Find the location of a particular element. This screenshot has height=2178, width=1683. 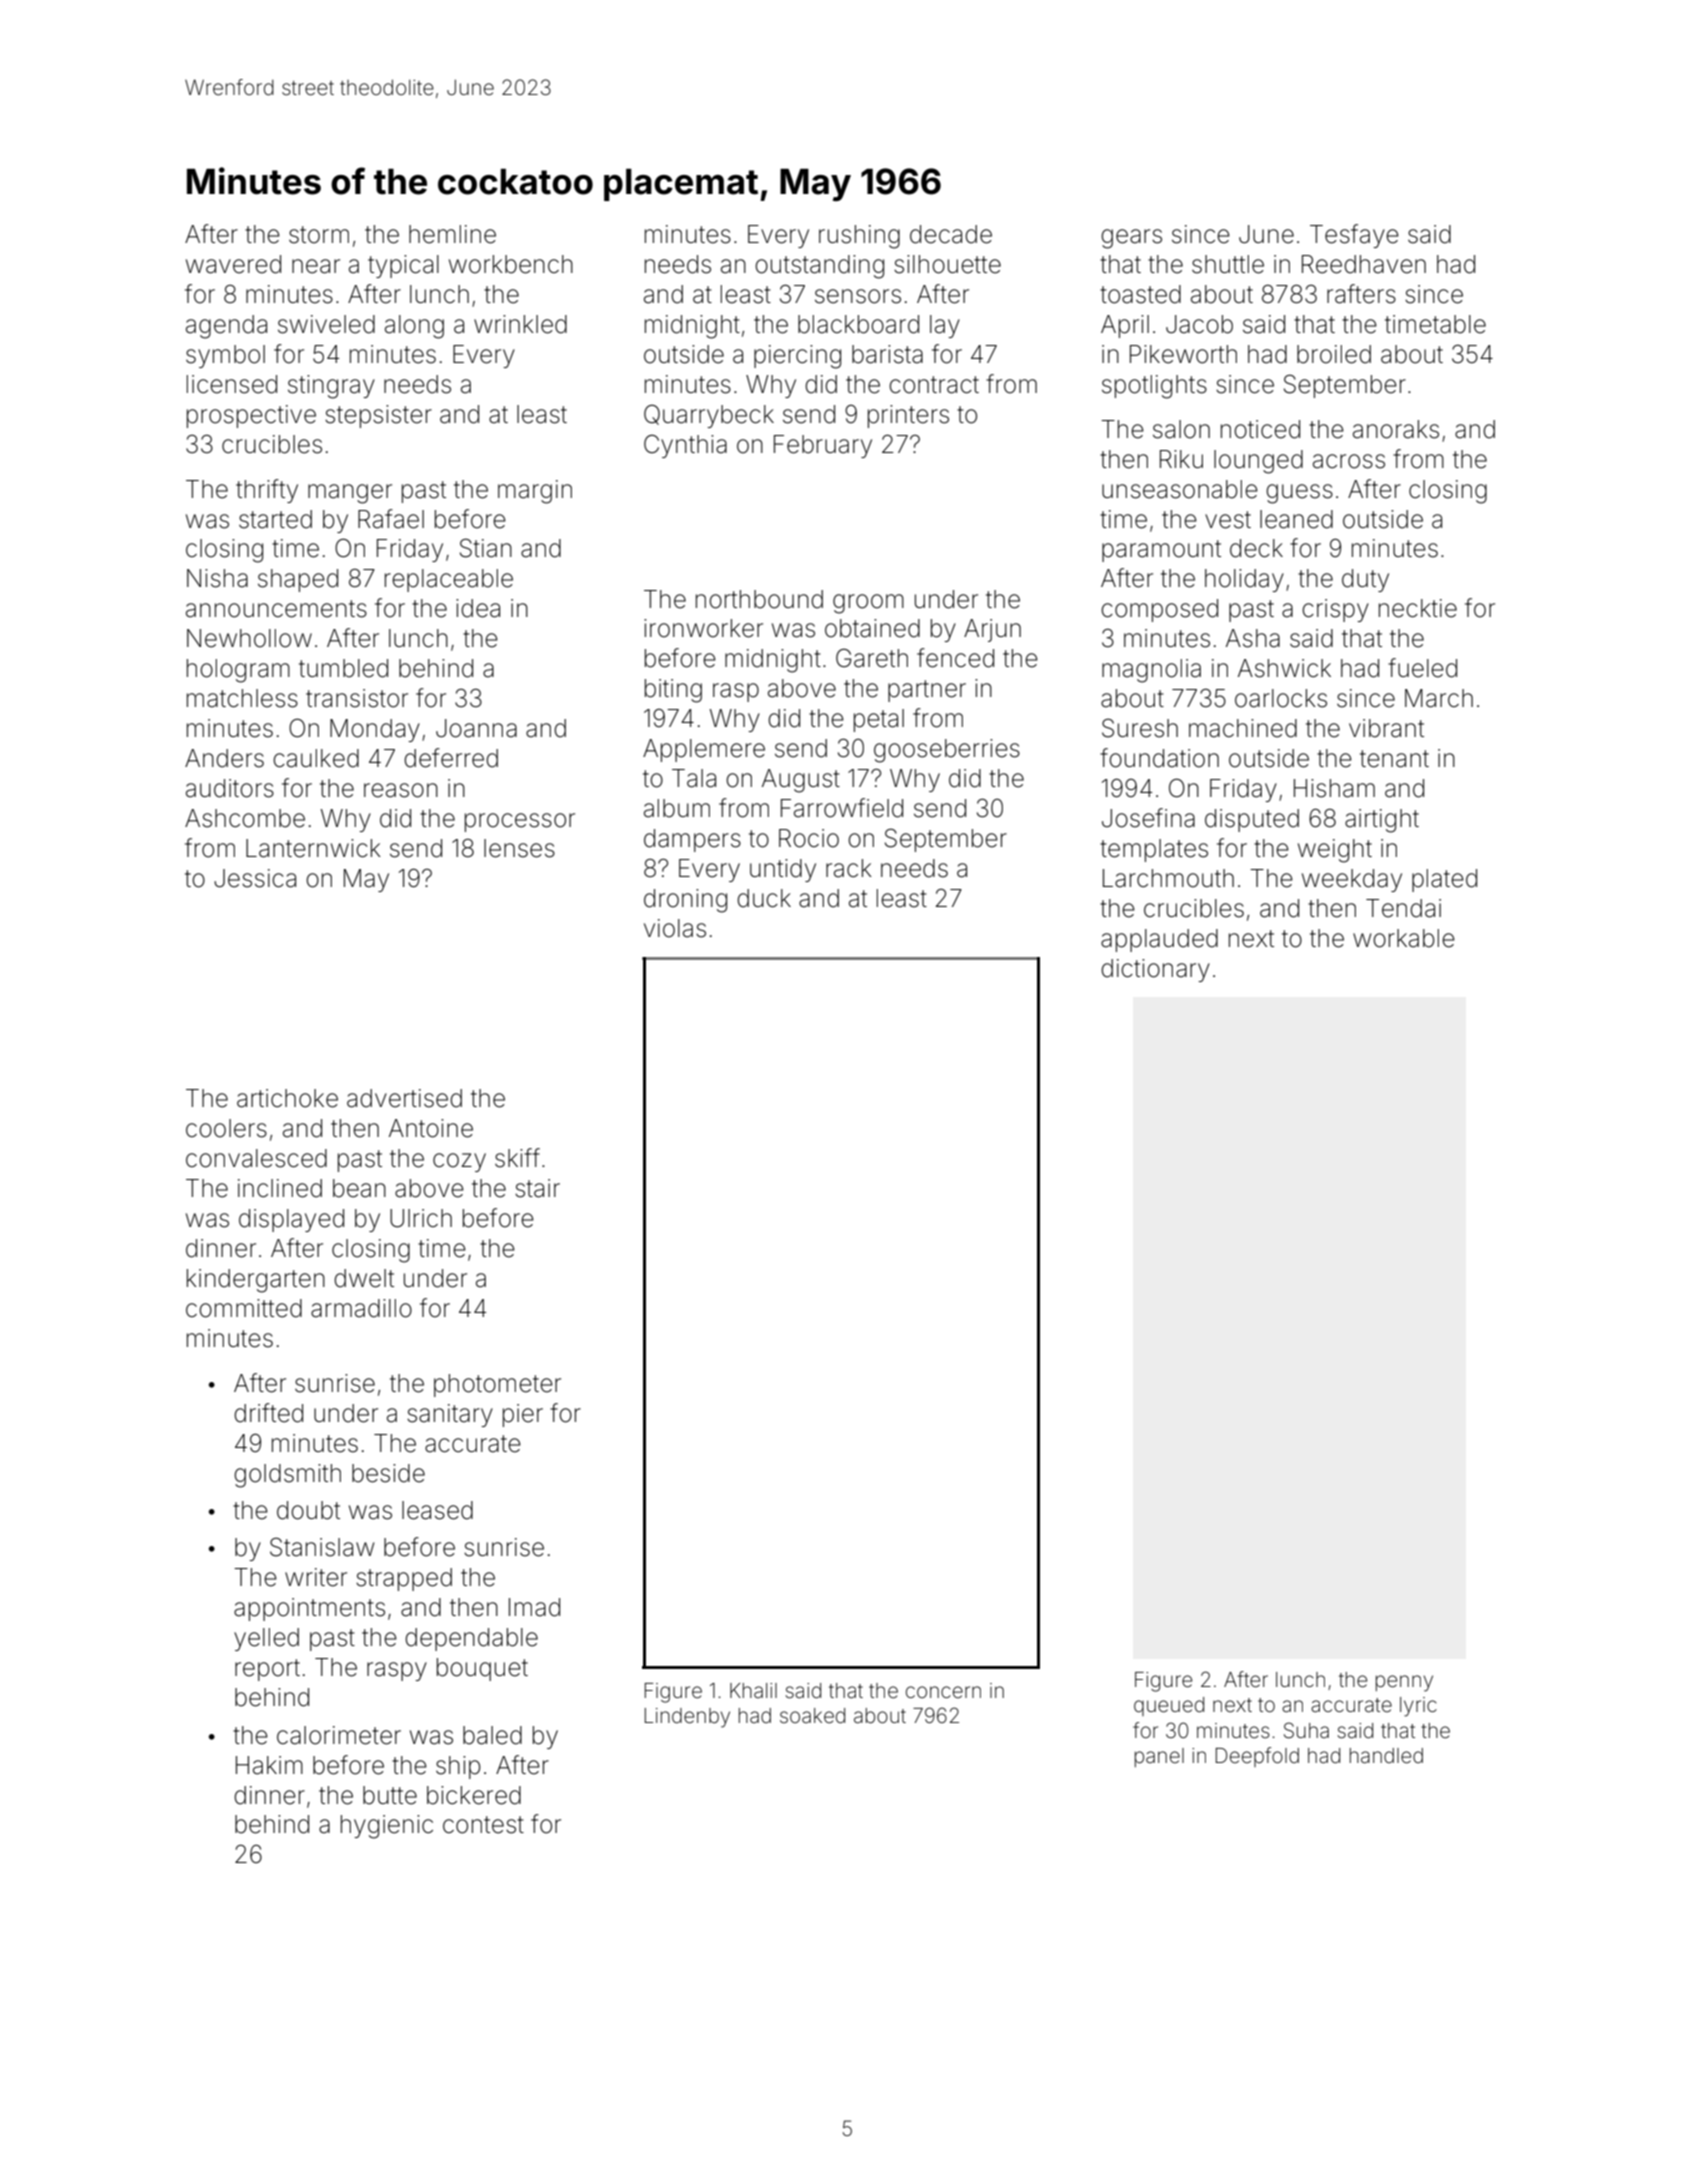

hygienic is located at coordinates (387, 1827).
